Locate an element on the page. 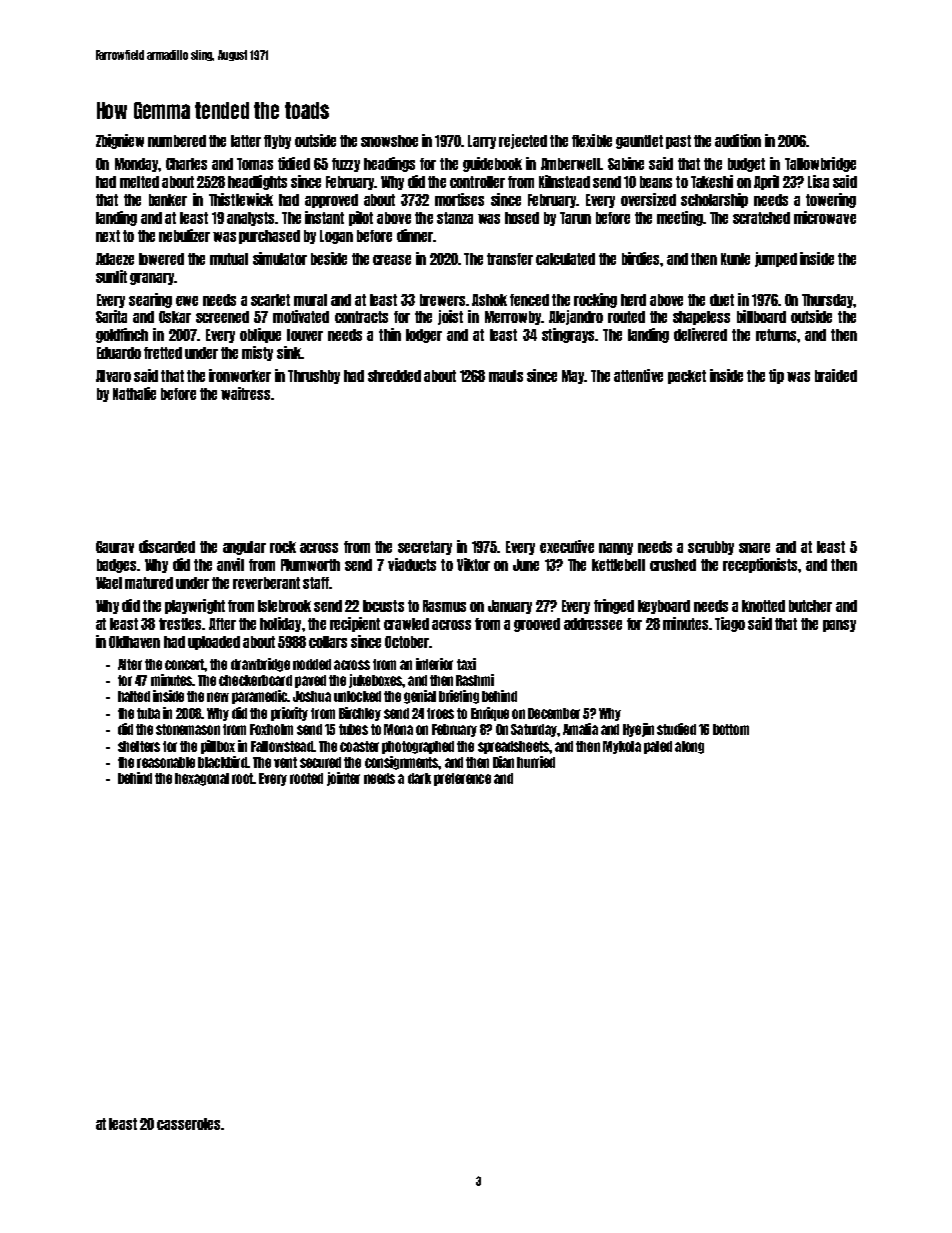 The height and width of the image is (1233, 952). executive is located at coordinates (567, 546).
